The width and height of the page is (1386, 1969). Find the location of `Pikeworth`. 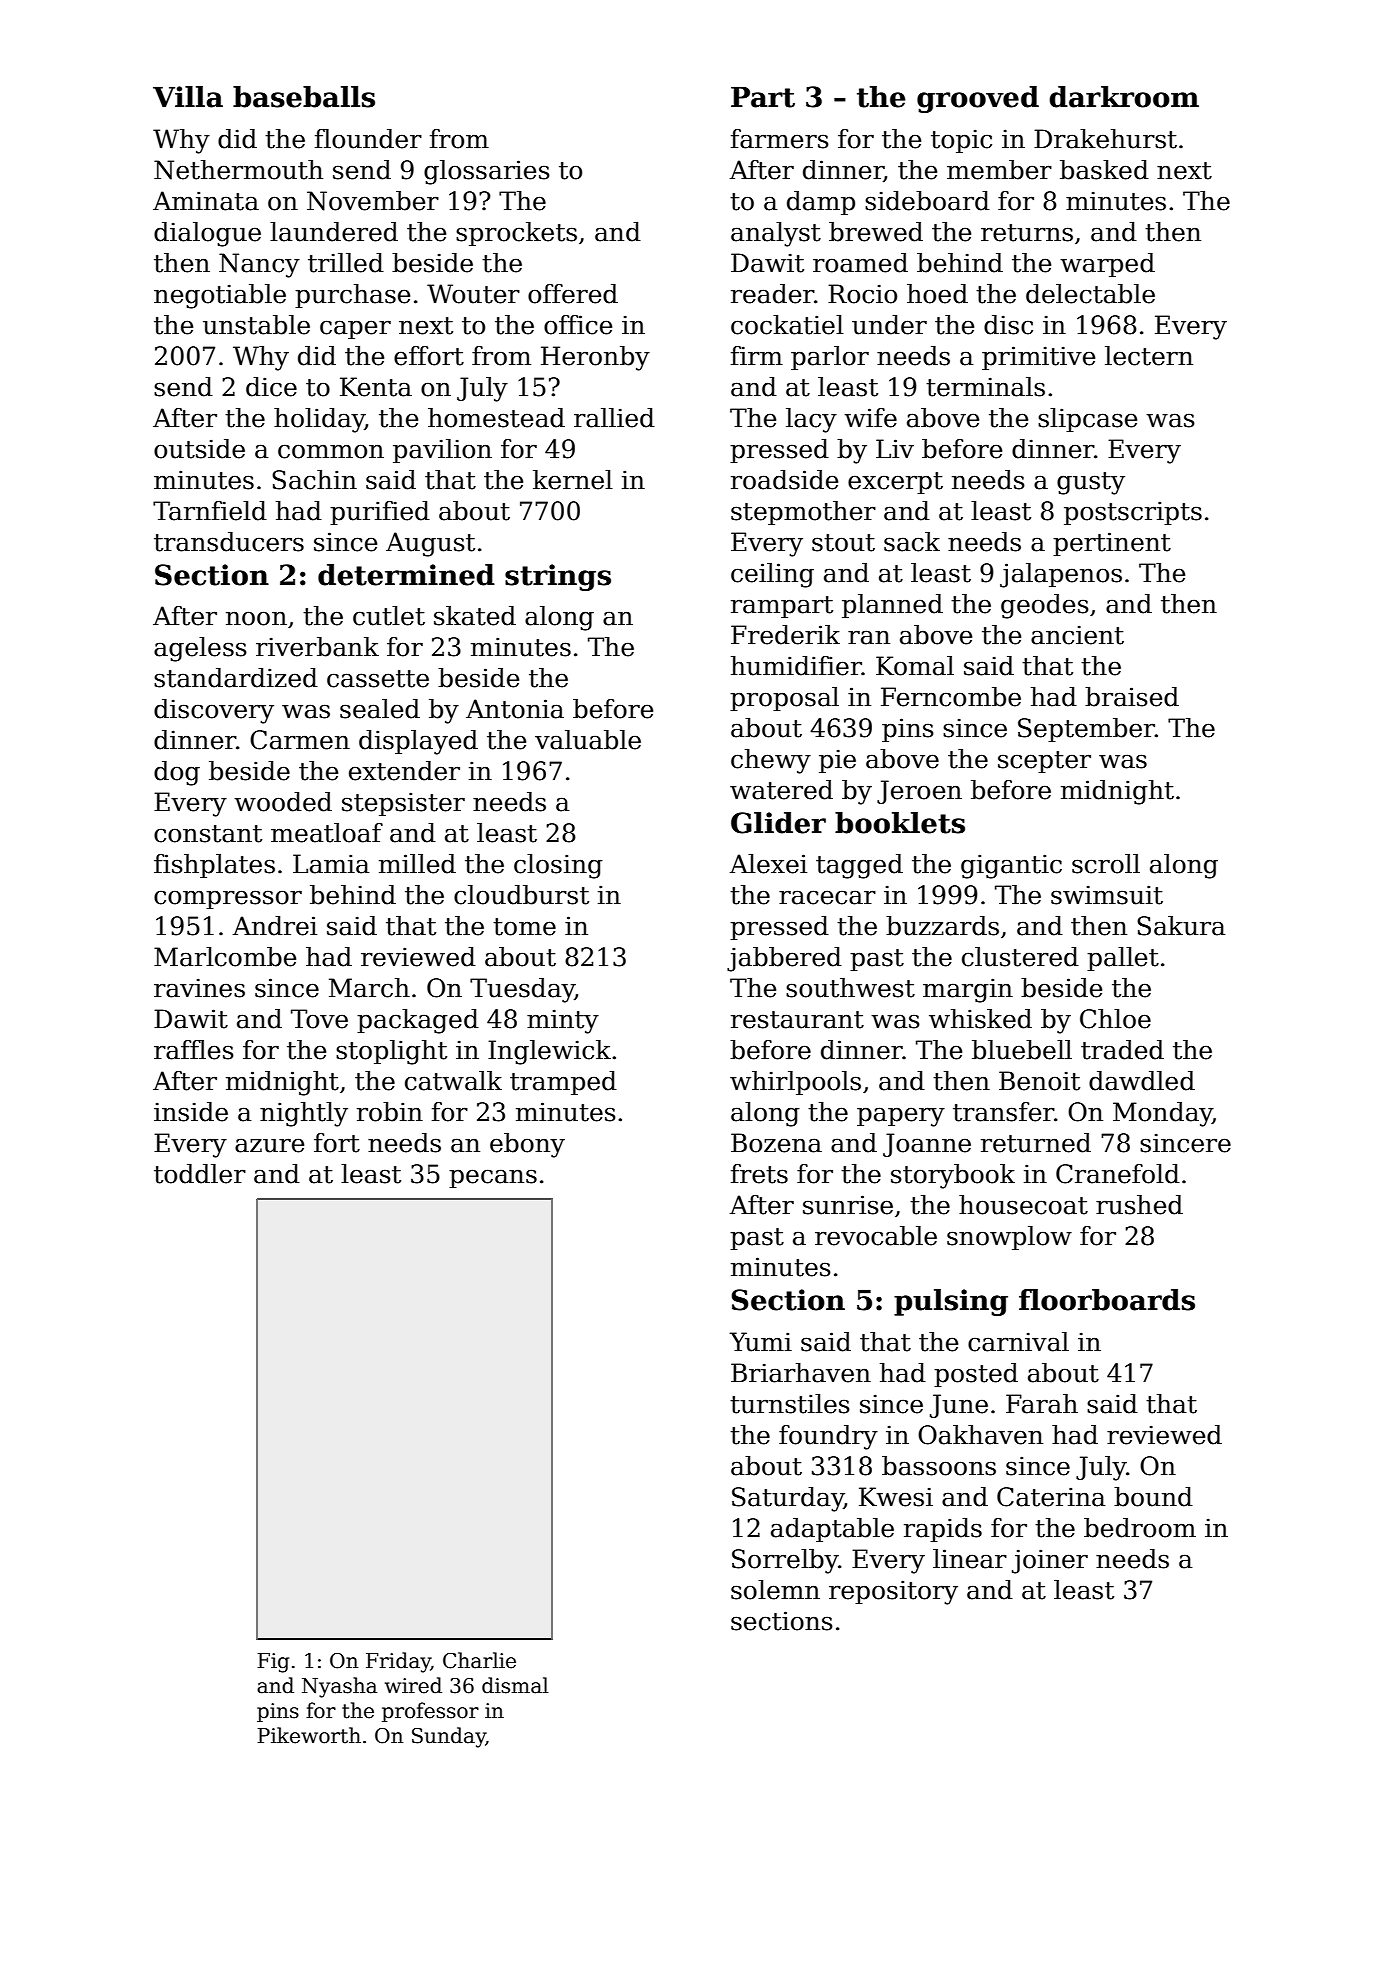

Pikeworth is located at coordinates (309, 1735).
